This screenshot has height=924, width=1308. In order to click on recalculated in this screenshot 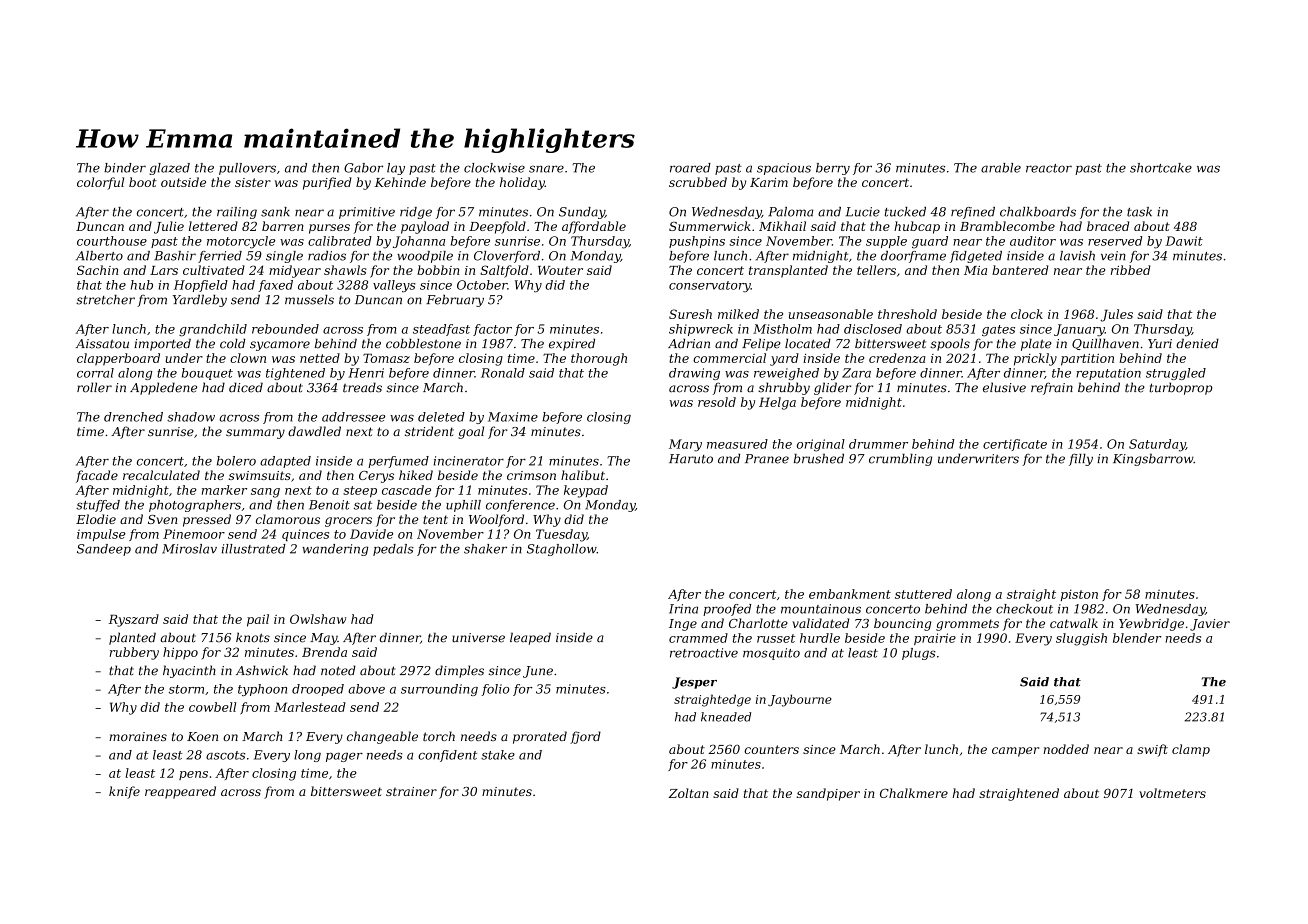, I will do `click(161, 475)`.
